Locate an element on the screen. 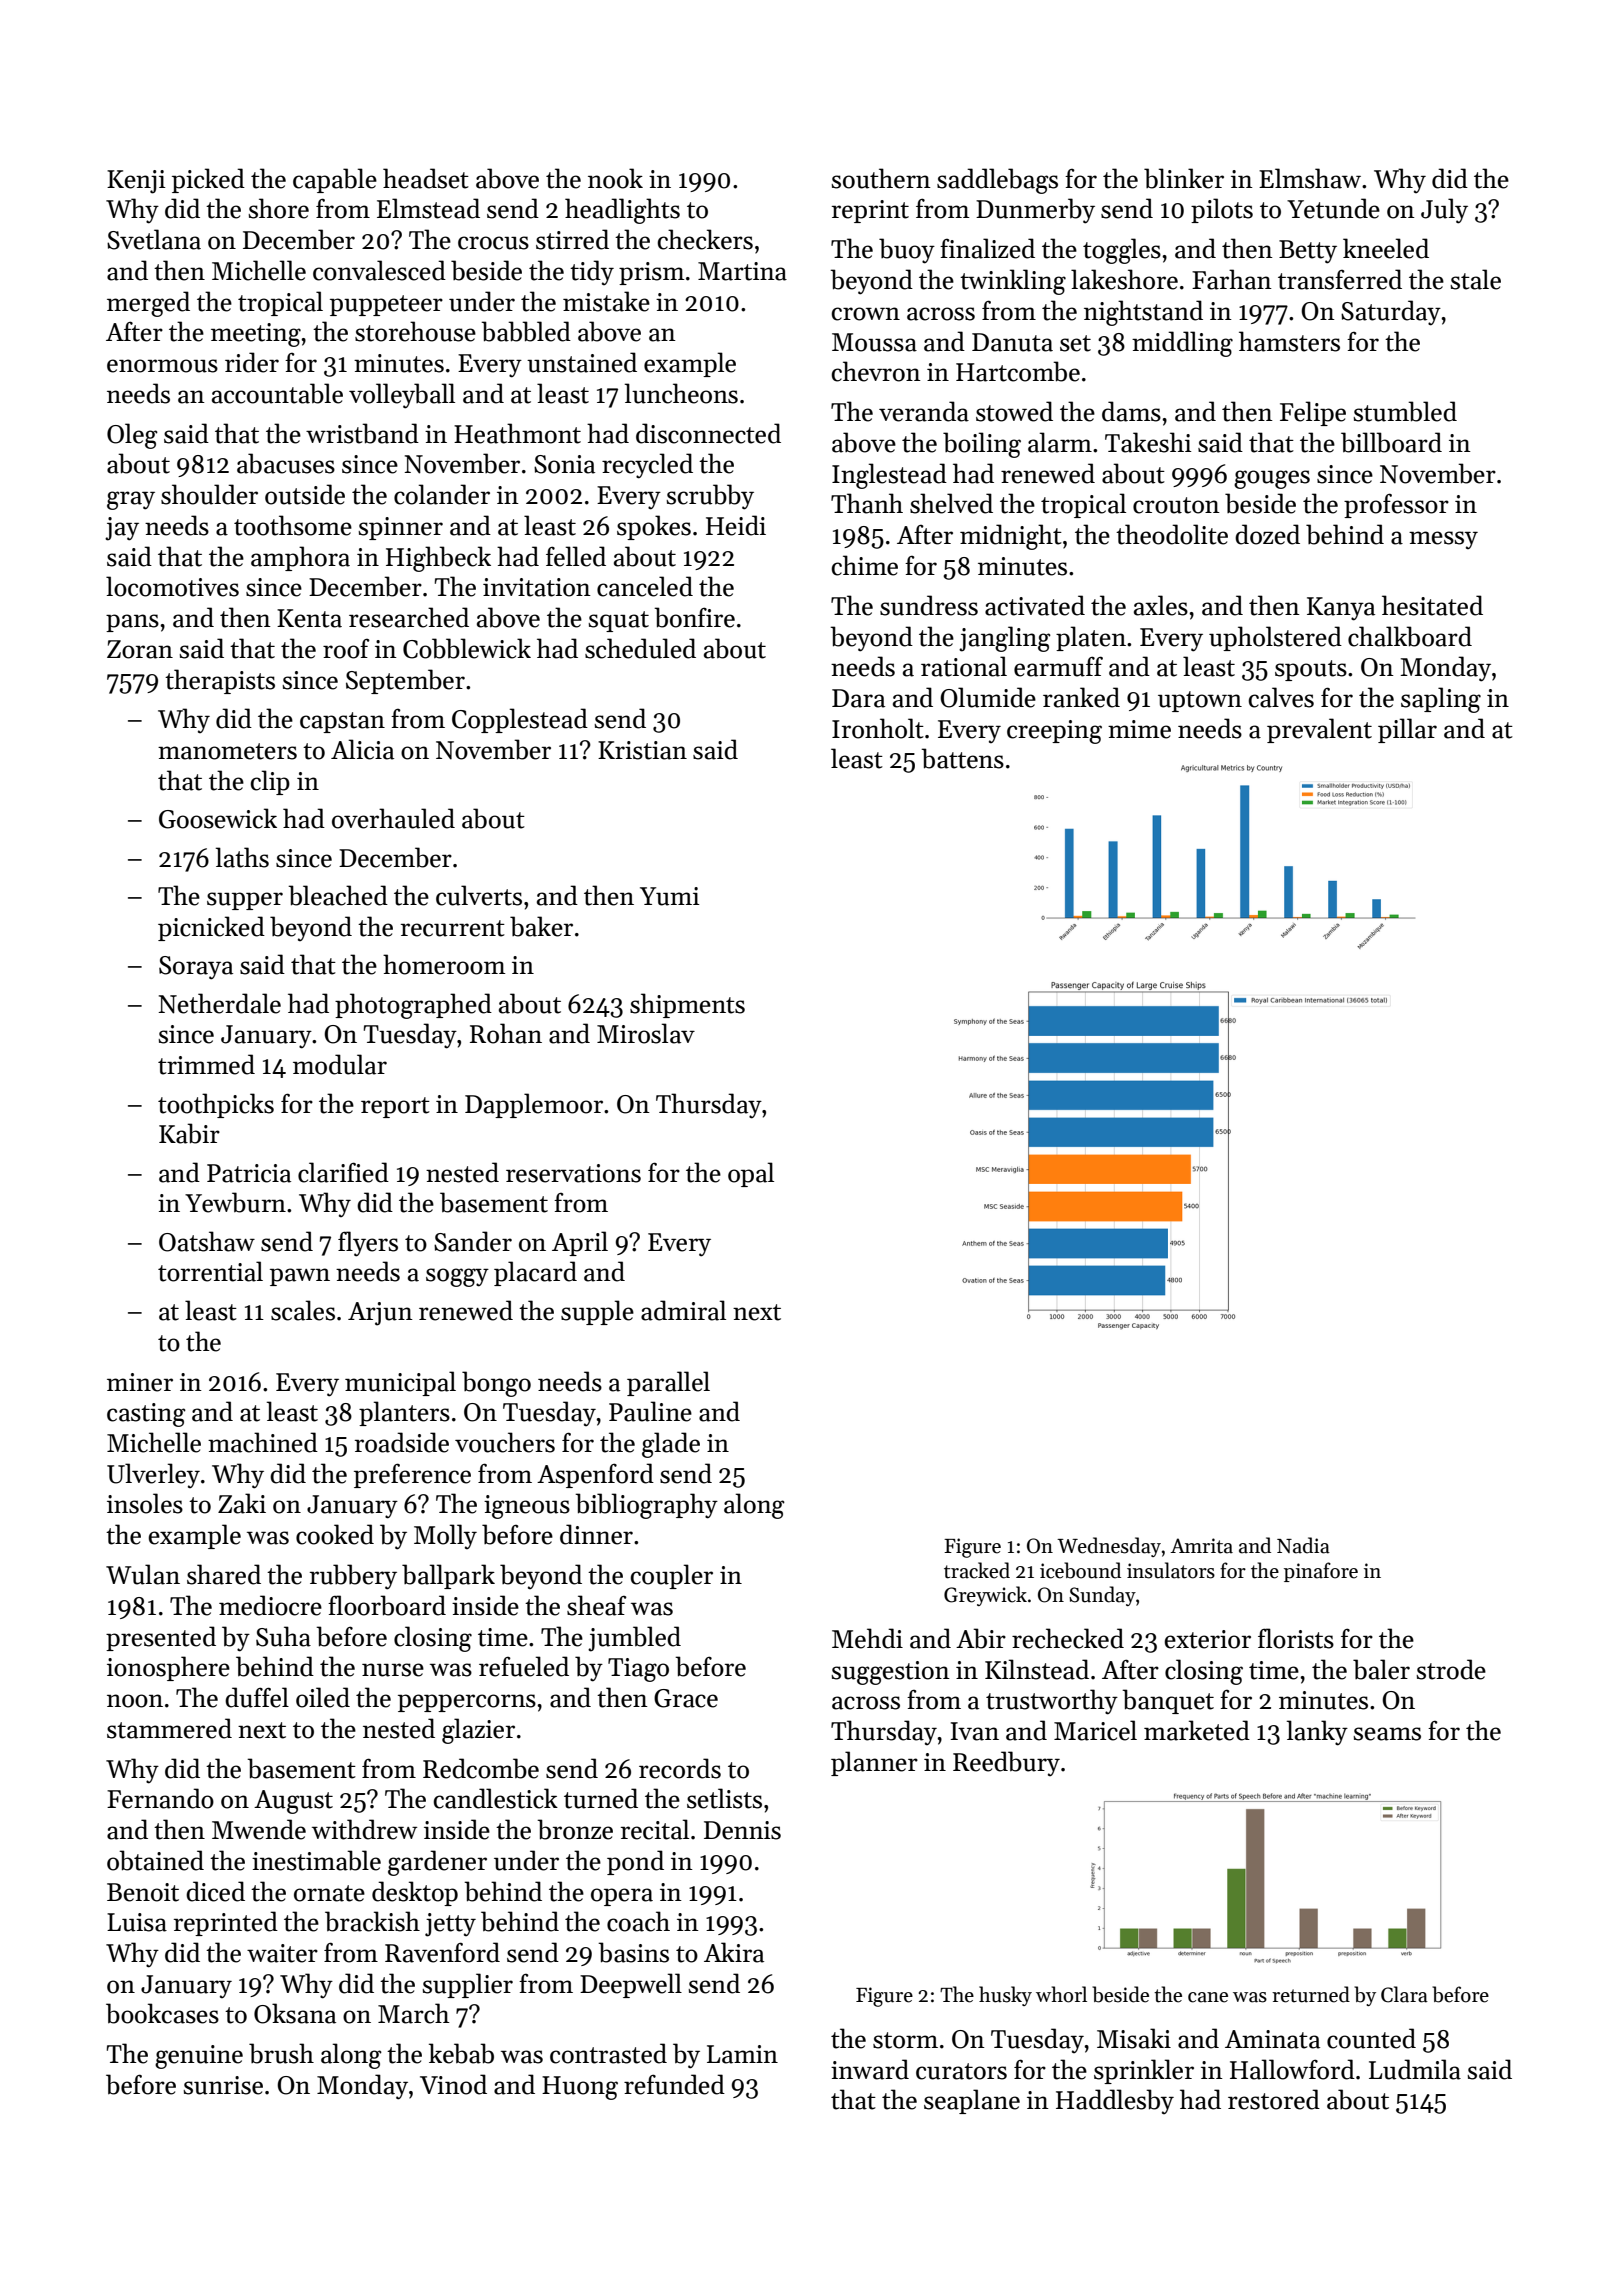  spokes is located at coordinates (654, 527).
